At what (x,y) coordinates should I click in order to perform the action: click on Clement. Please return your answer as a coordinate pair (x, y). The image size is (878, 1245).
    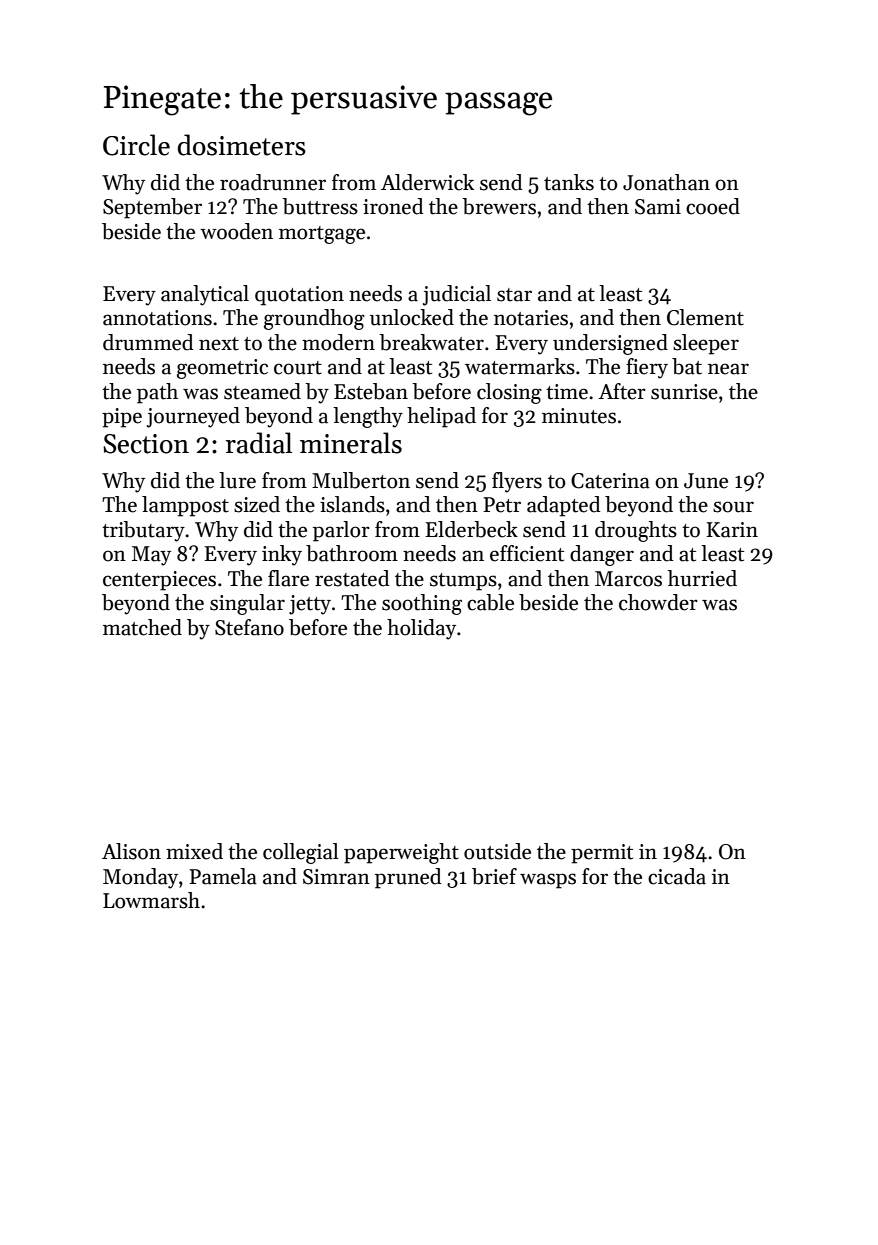
    Looking at the image, I should click on (705, 317).
